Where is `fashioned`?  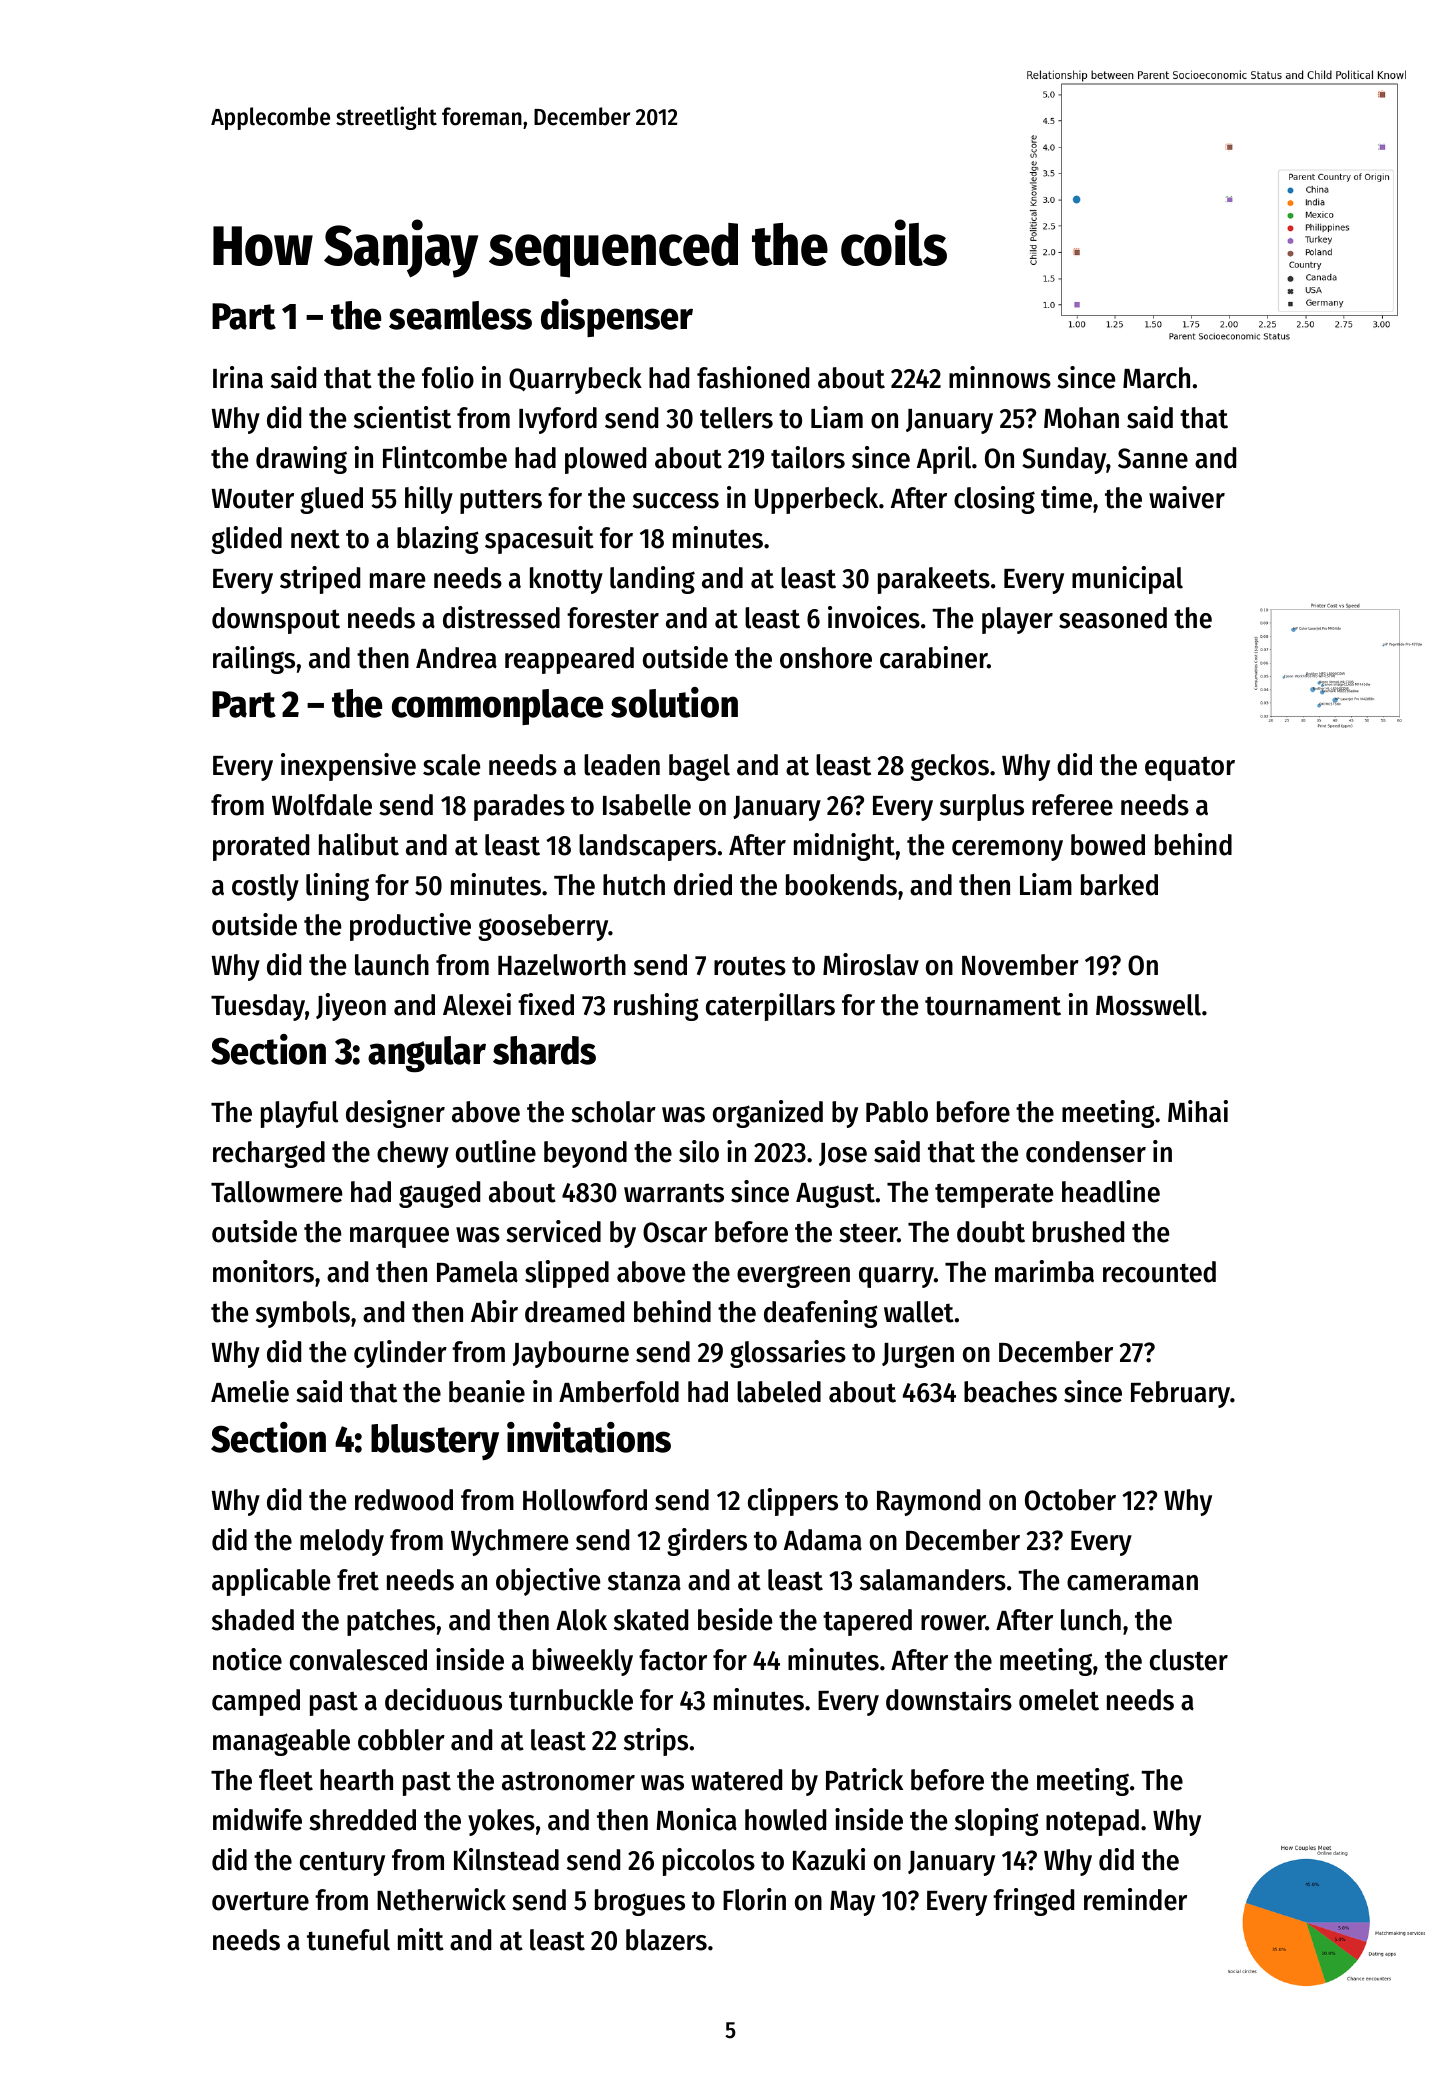 fashioned is located at coordinates (753, 377).
